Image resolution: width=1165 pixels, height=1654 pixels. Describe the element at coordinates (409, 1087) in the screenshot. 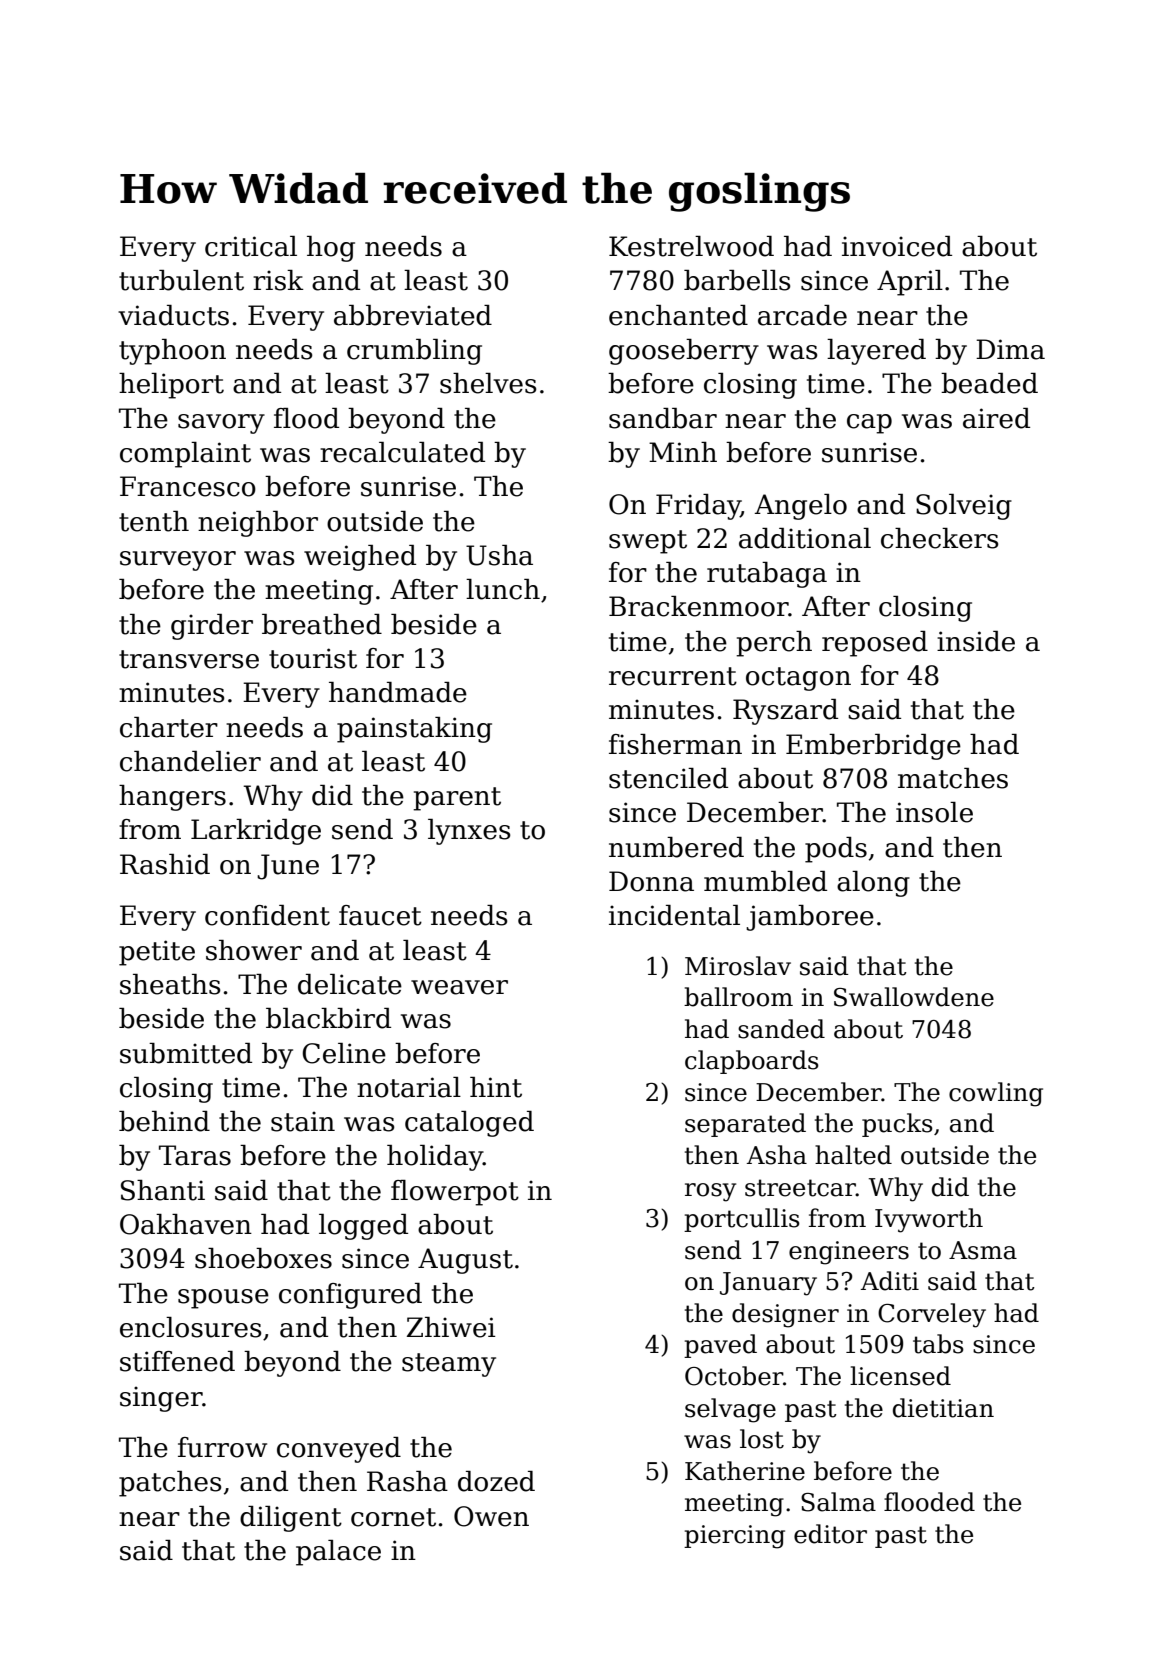

I see `notarial` at that location.
